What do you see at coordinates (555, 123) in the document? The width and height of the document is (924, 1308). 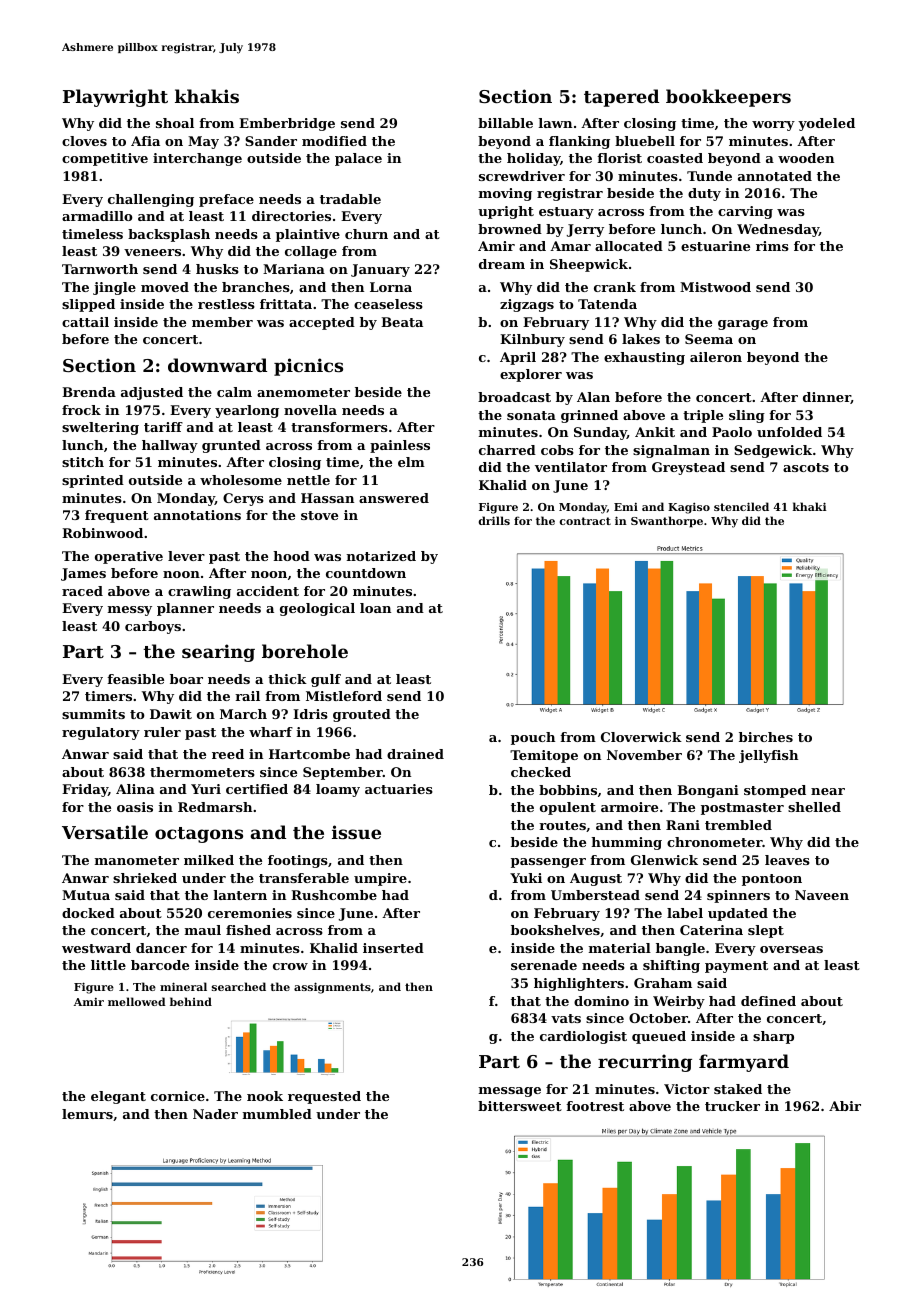 I see `lawn` at bounding box center [555, 123].
